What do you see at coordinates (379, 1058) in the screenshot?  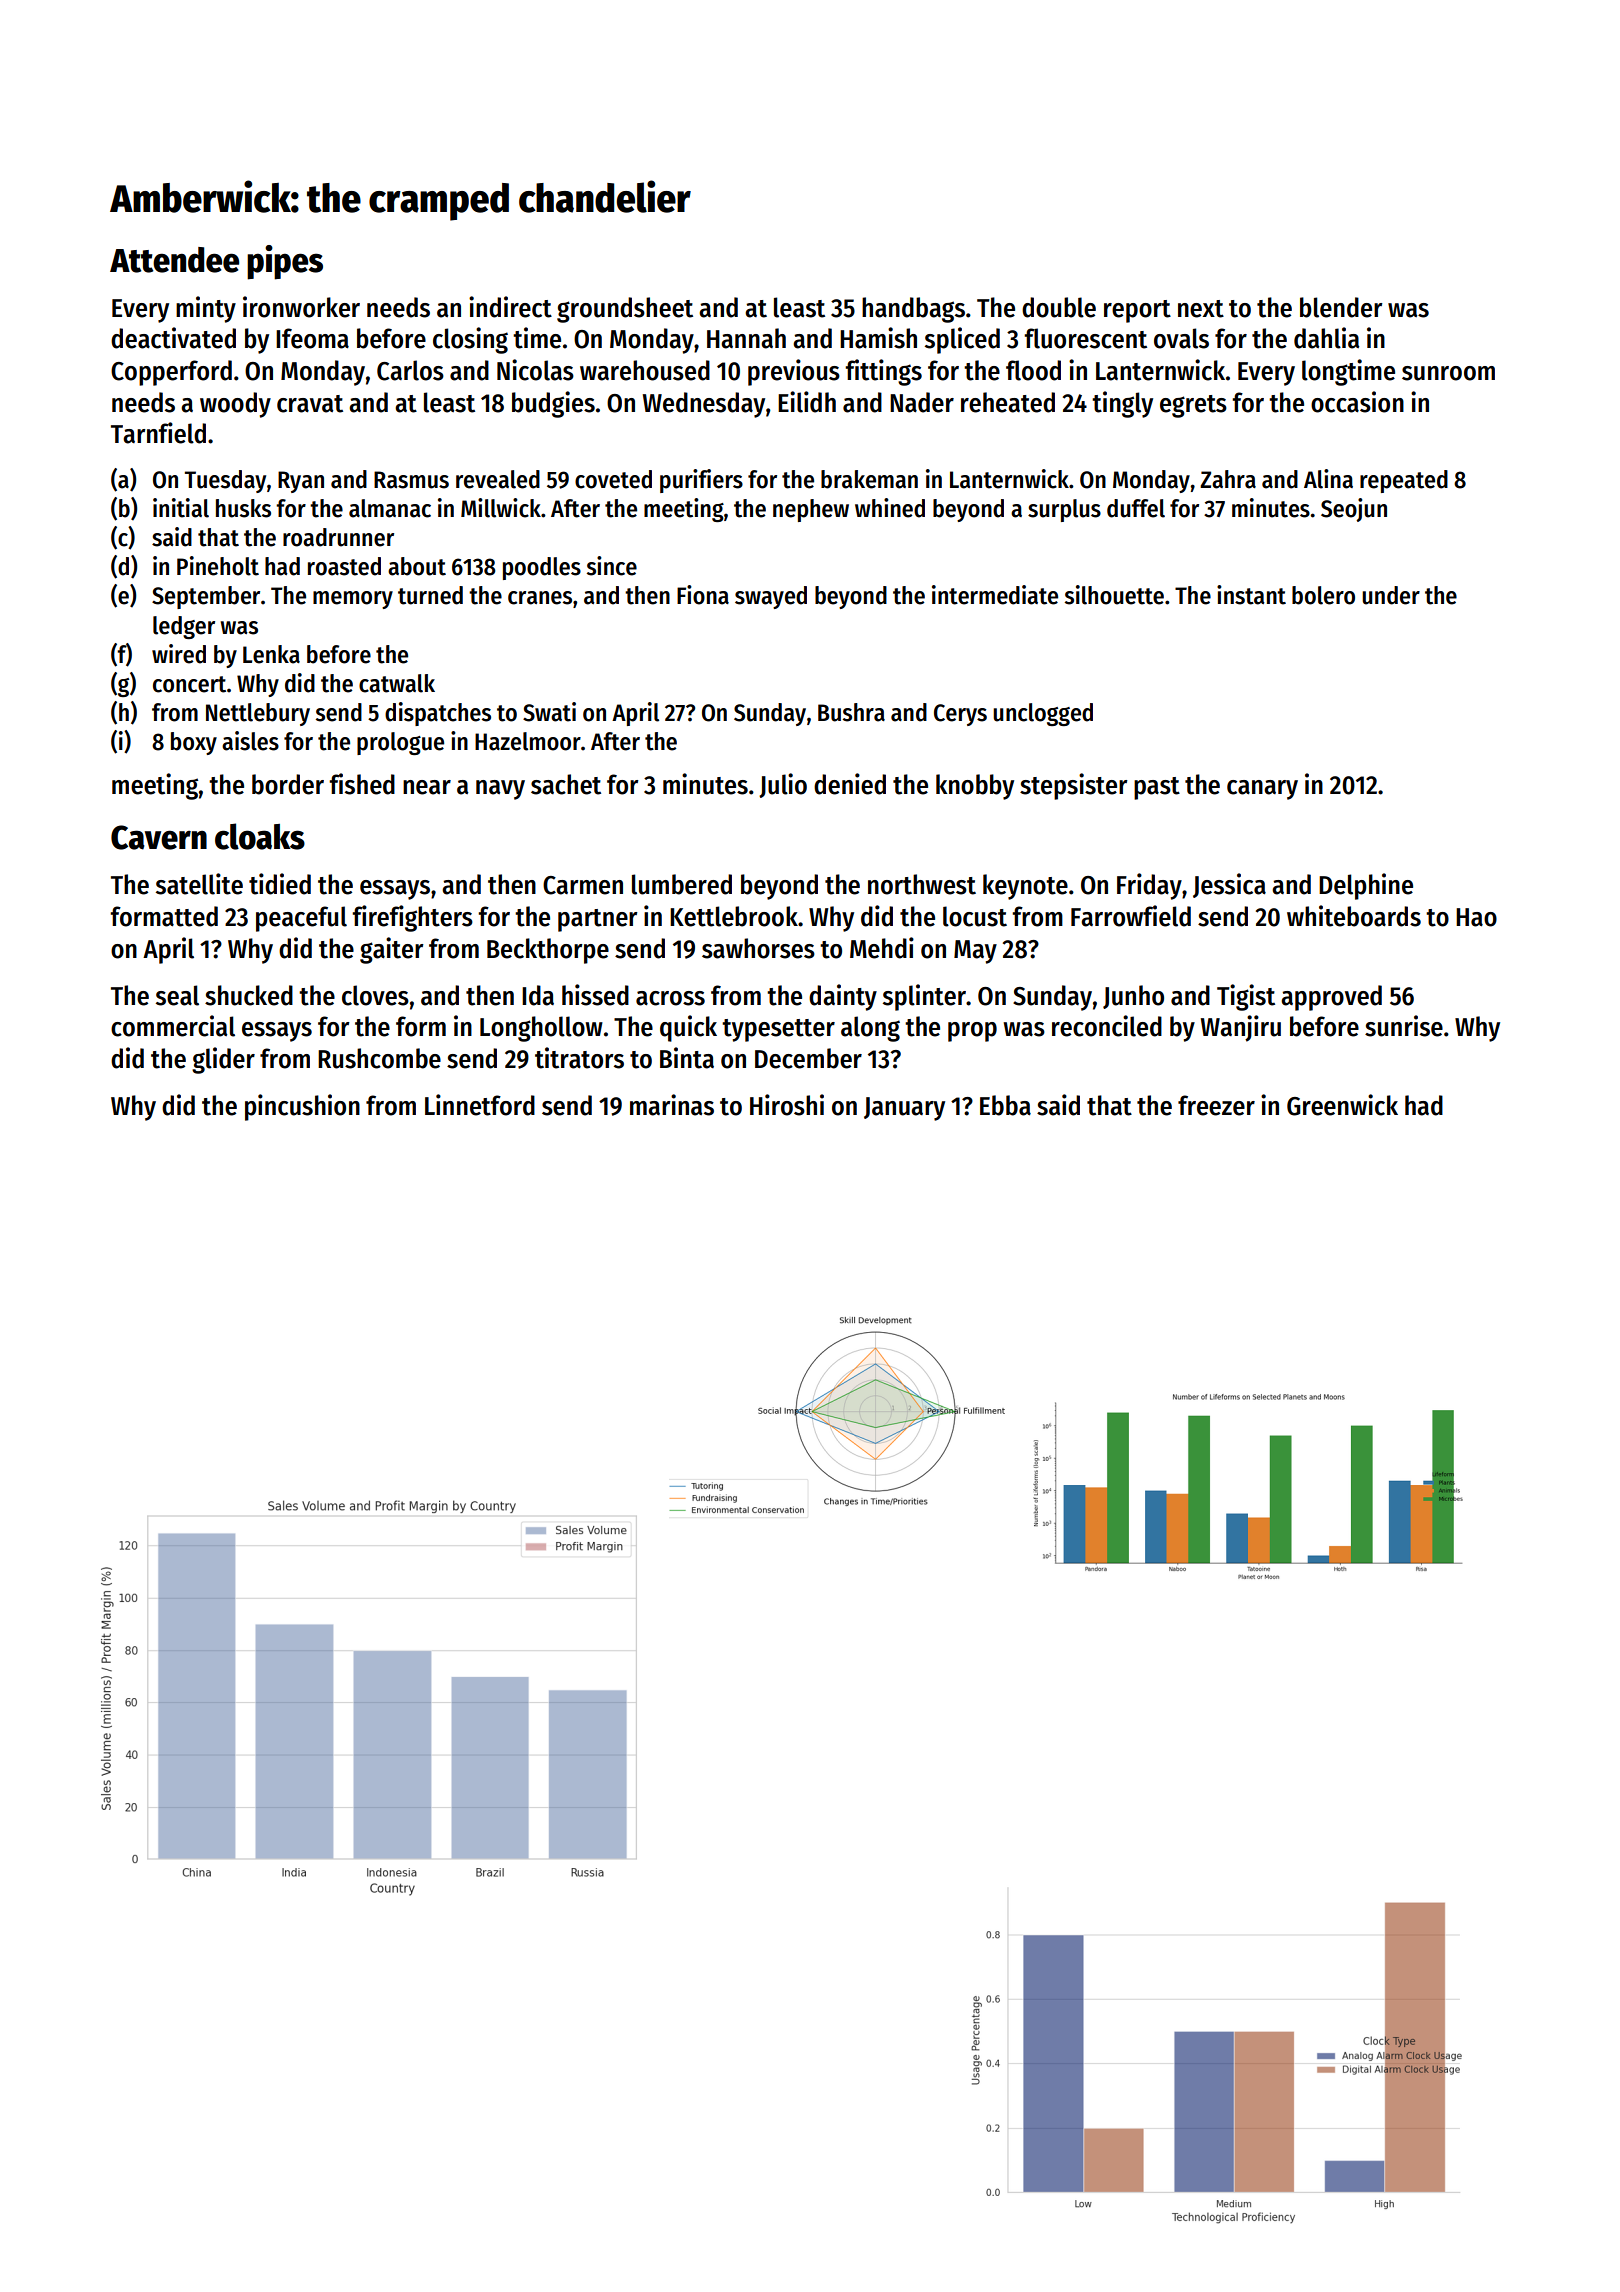 I see `Rushcombe` at bounding box center [379, 1058].
